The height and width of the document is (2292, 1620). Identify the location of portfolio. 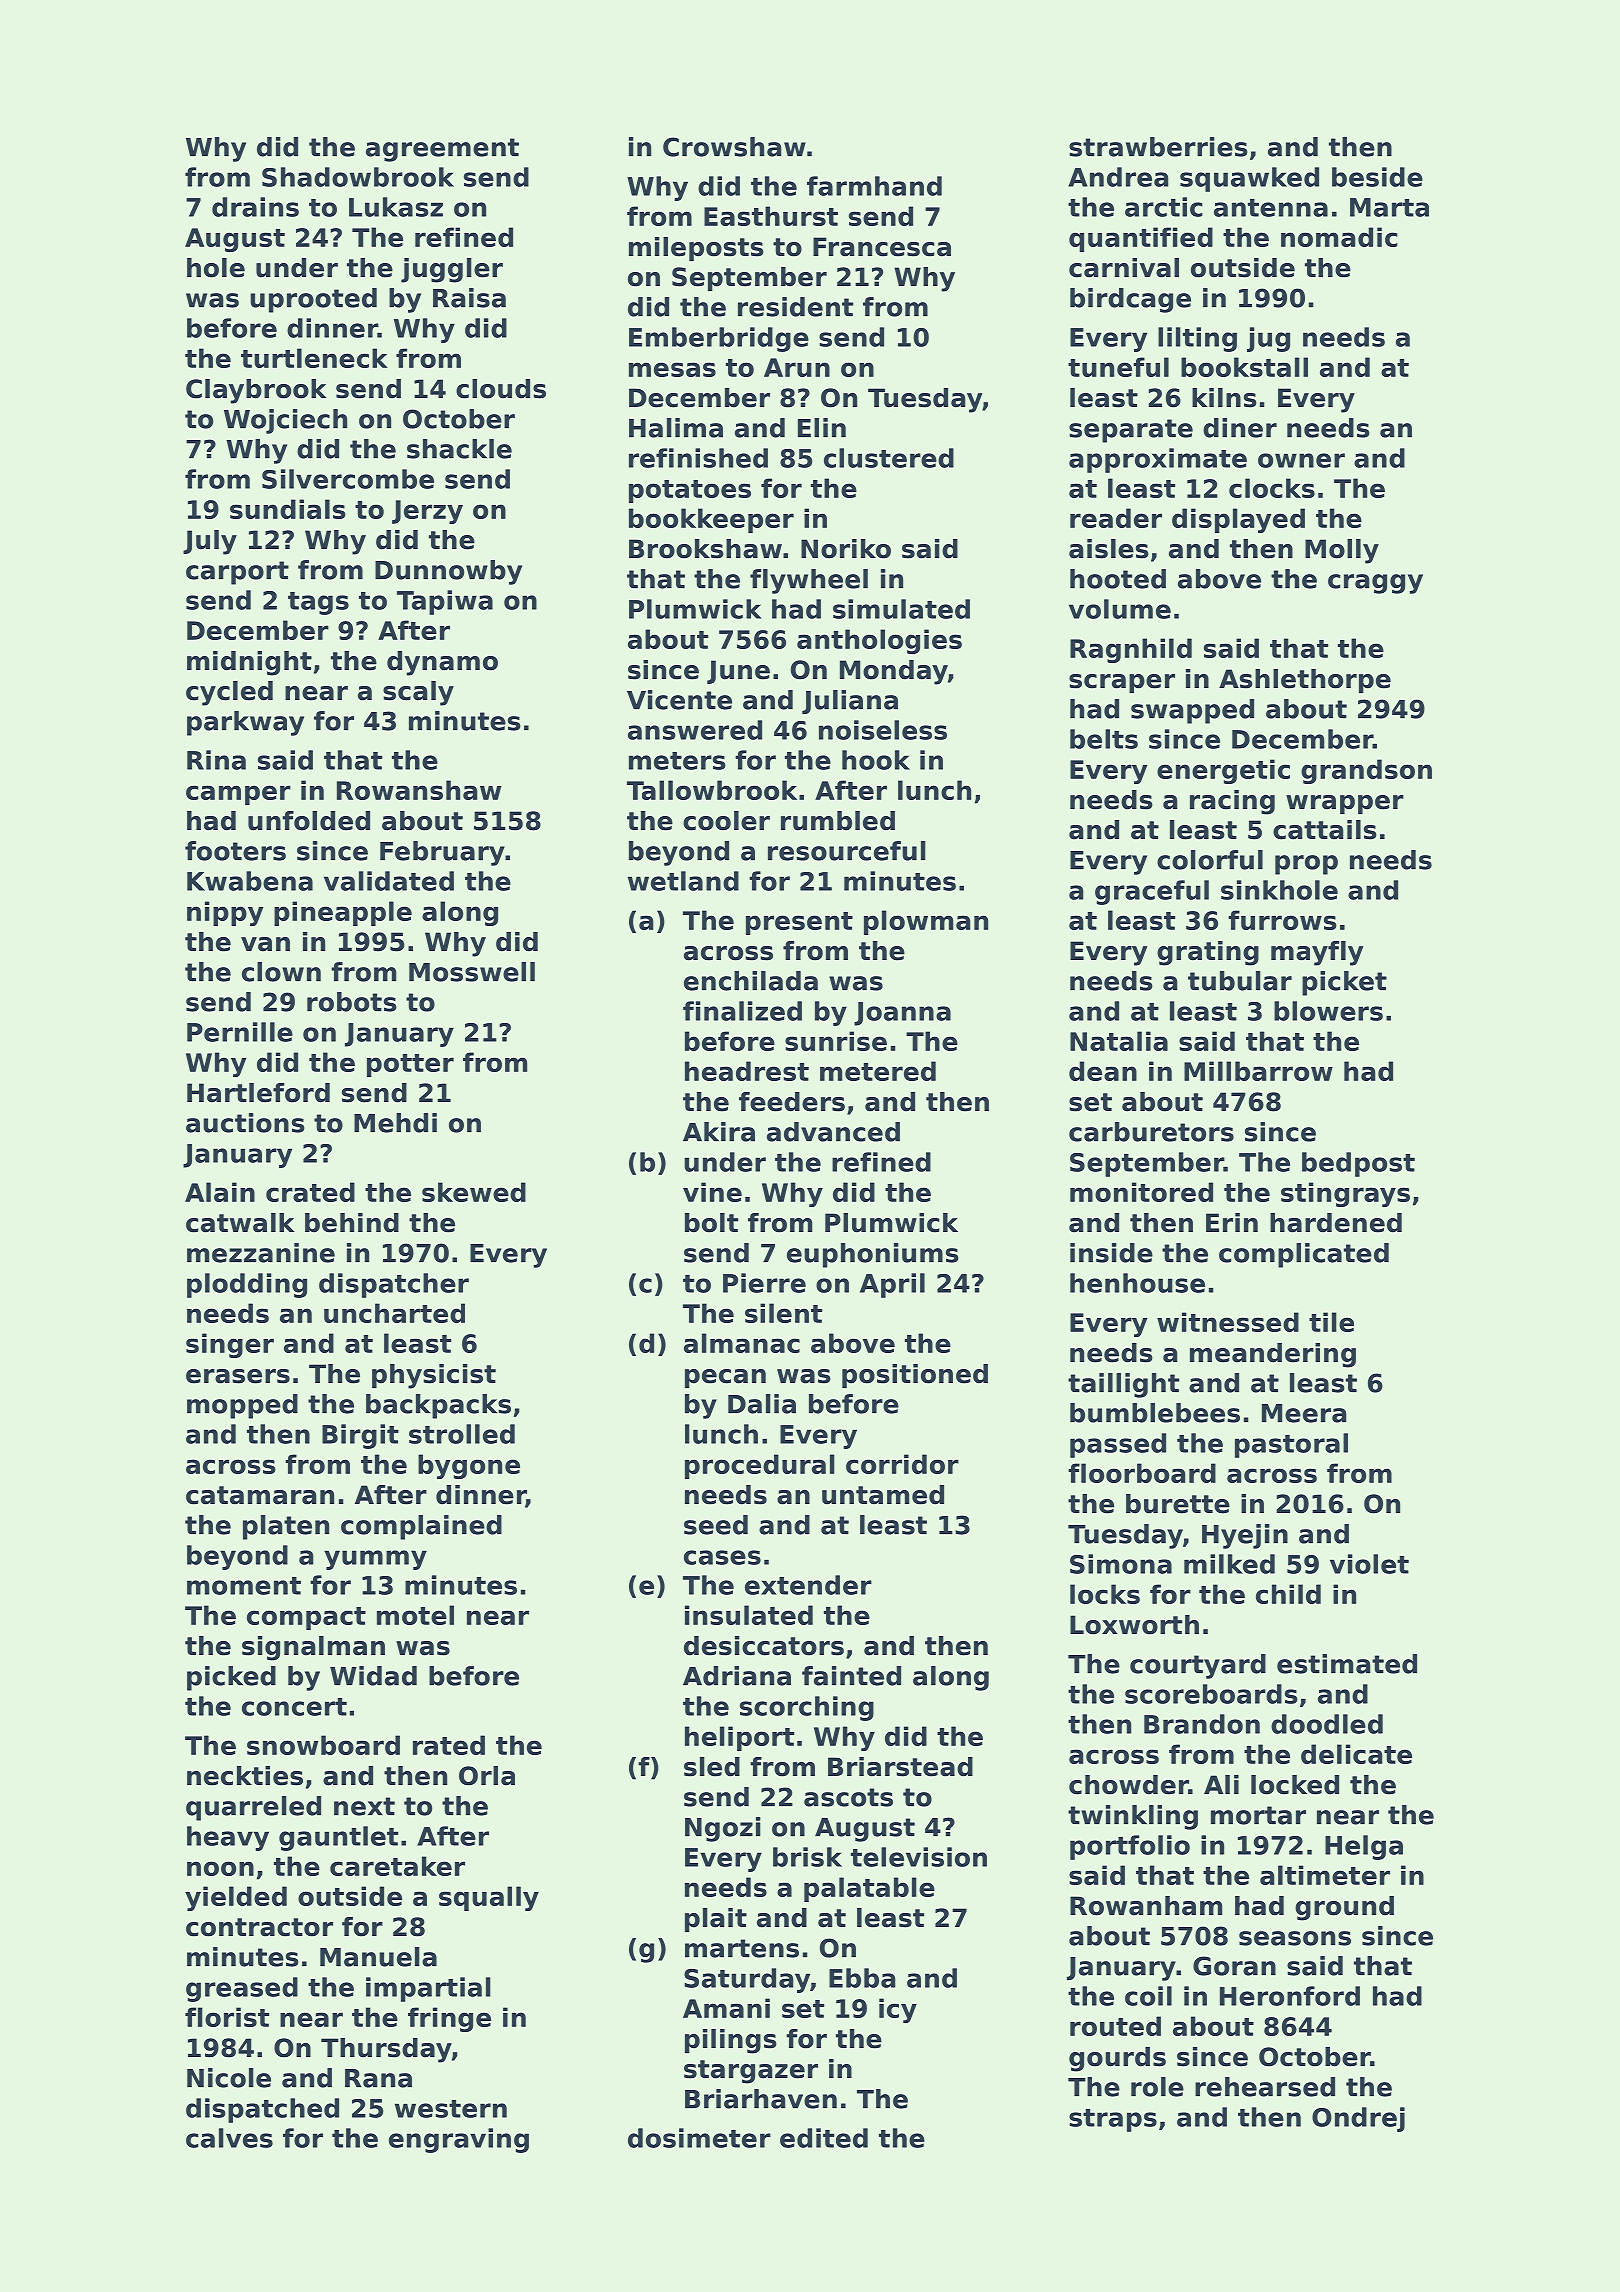
(1130, 1847).
